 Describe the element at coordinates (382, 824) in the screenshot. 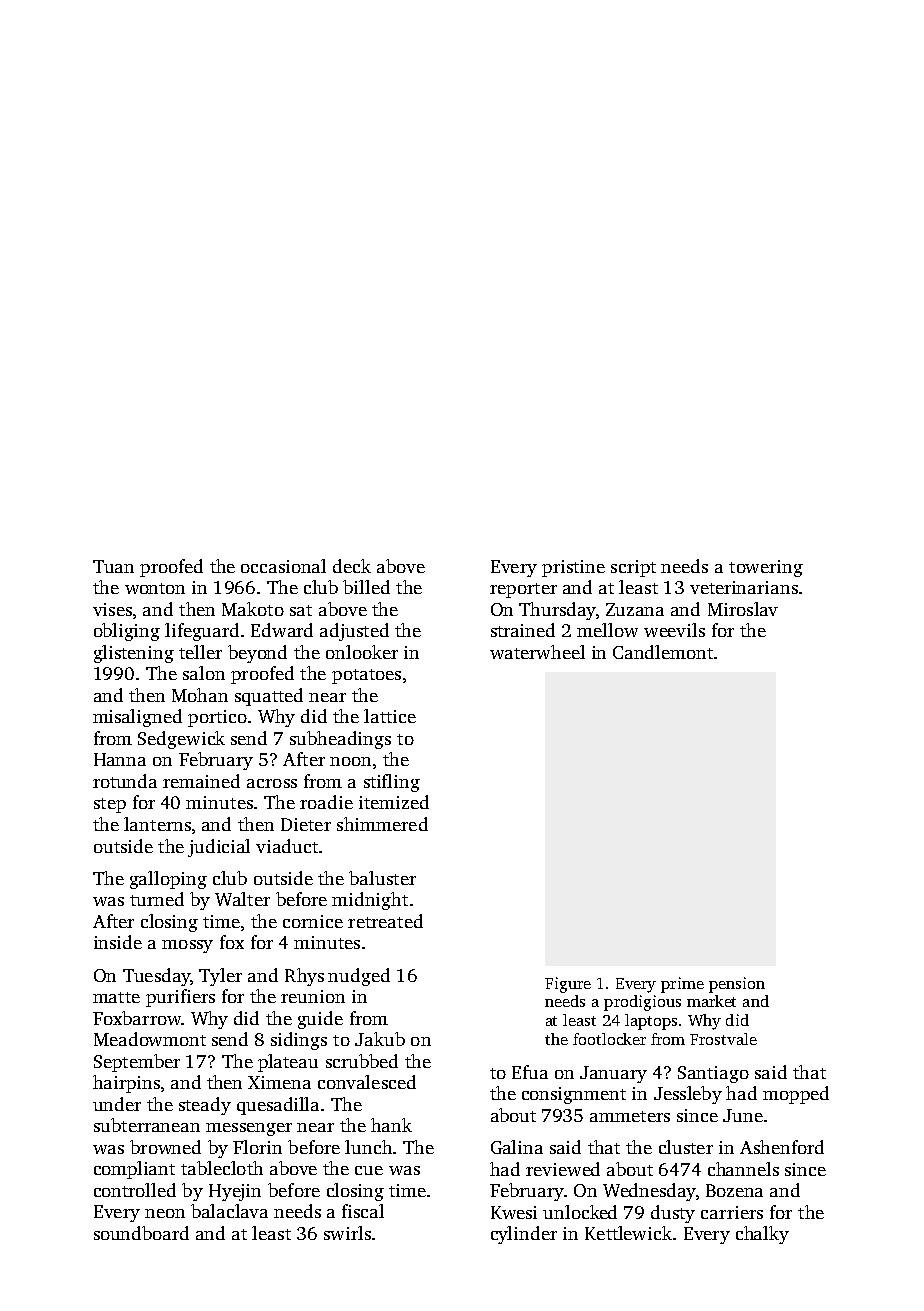

I see `shimmered` at that location.
